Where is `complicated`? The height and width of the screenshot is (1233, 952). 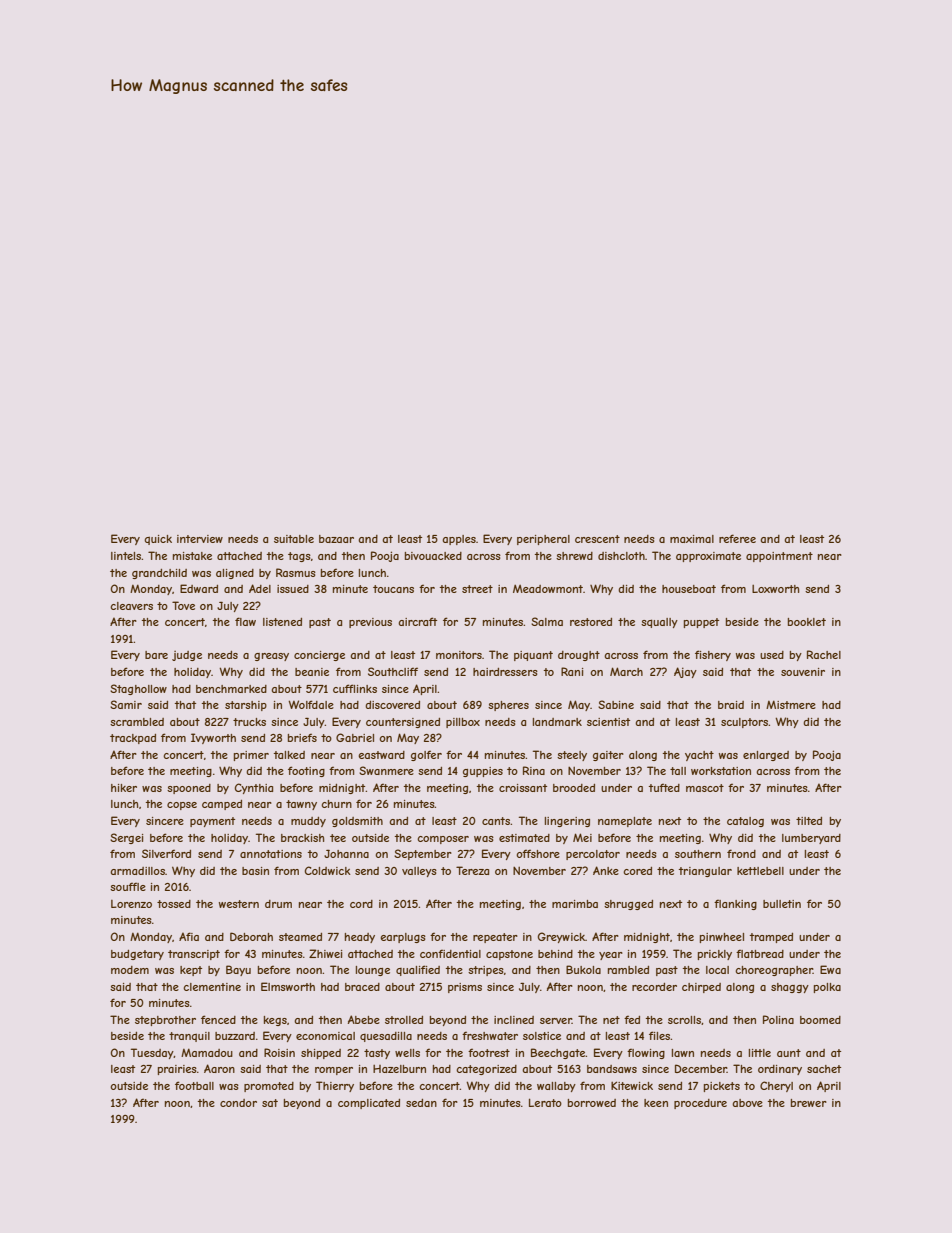 complicated is located at coordinates (369, 1104).
